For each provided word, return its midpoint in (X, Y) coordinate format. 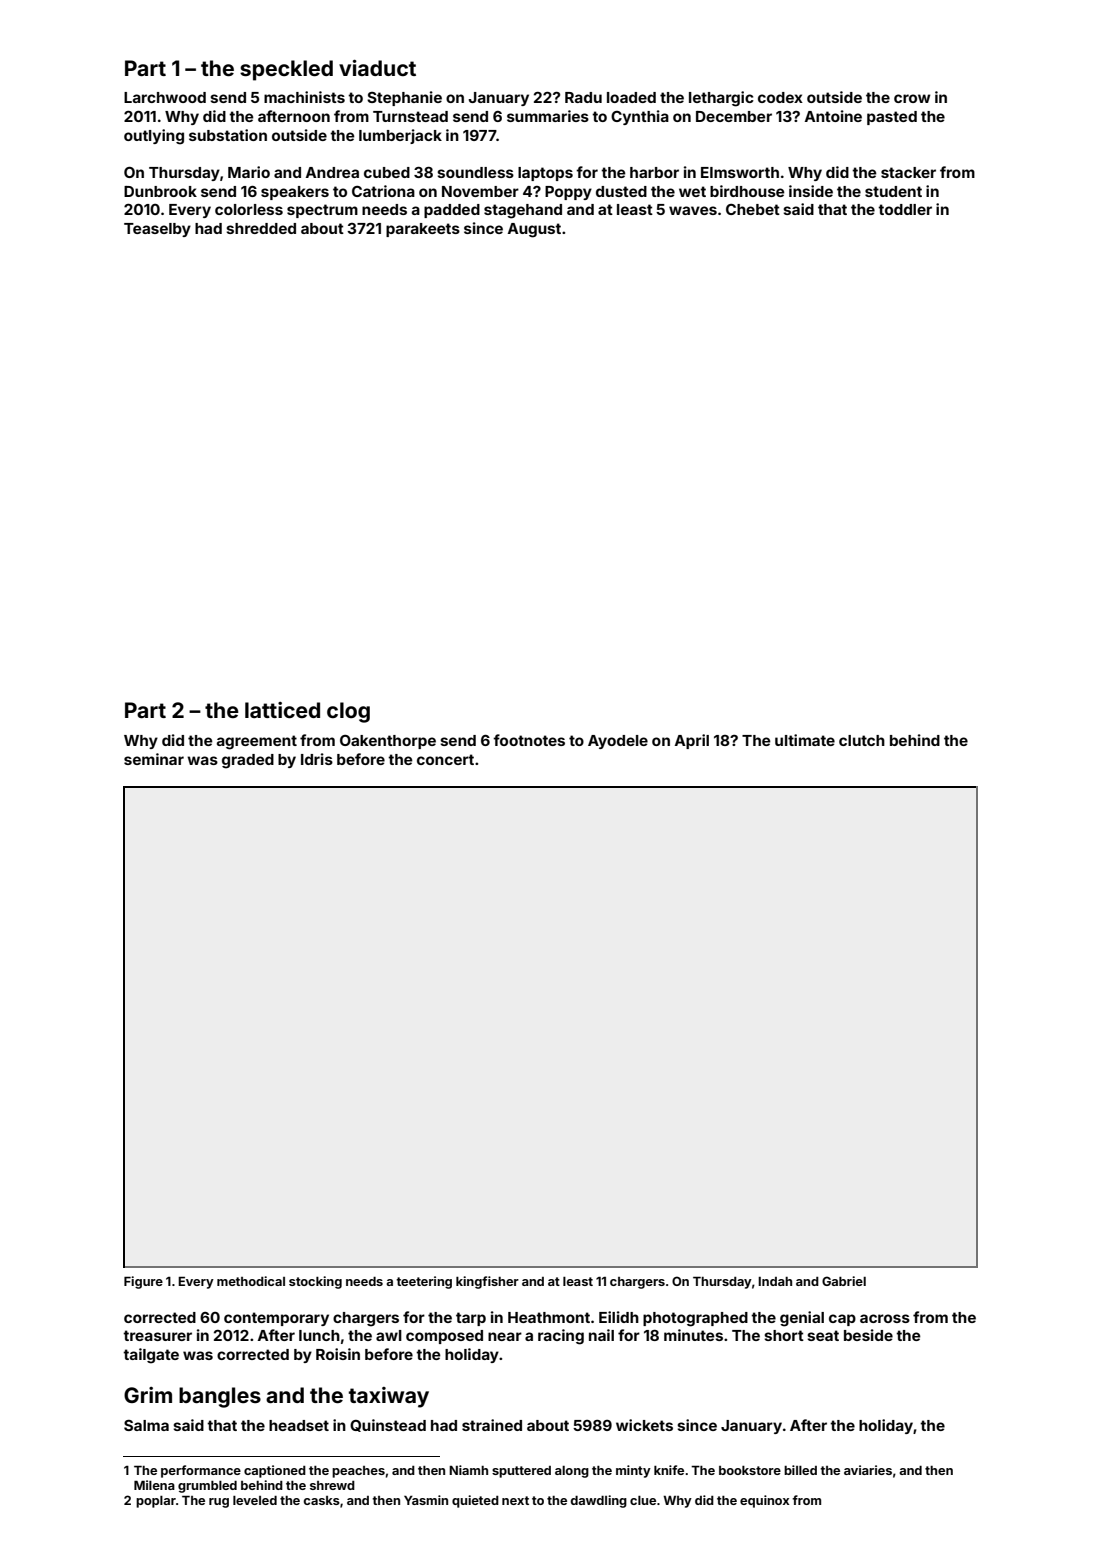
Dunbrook (160, 191)
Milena (154, 1485)
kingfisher (487, 1282)
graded (248, 761)
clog (348, 712)
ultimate (805, 740)
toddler (905, 209)
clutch (862, 740)
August (534, 230)
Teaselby (157, 230)
